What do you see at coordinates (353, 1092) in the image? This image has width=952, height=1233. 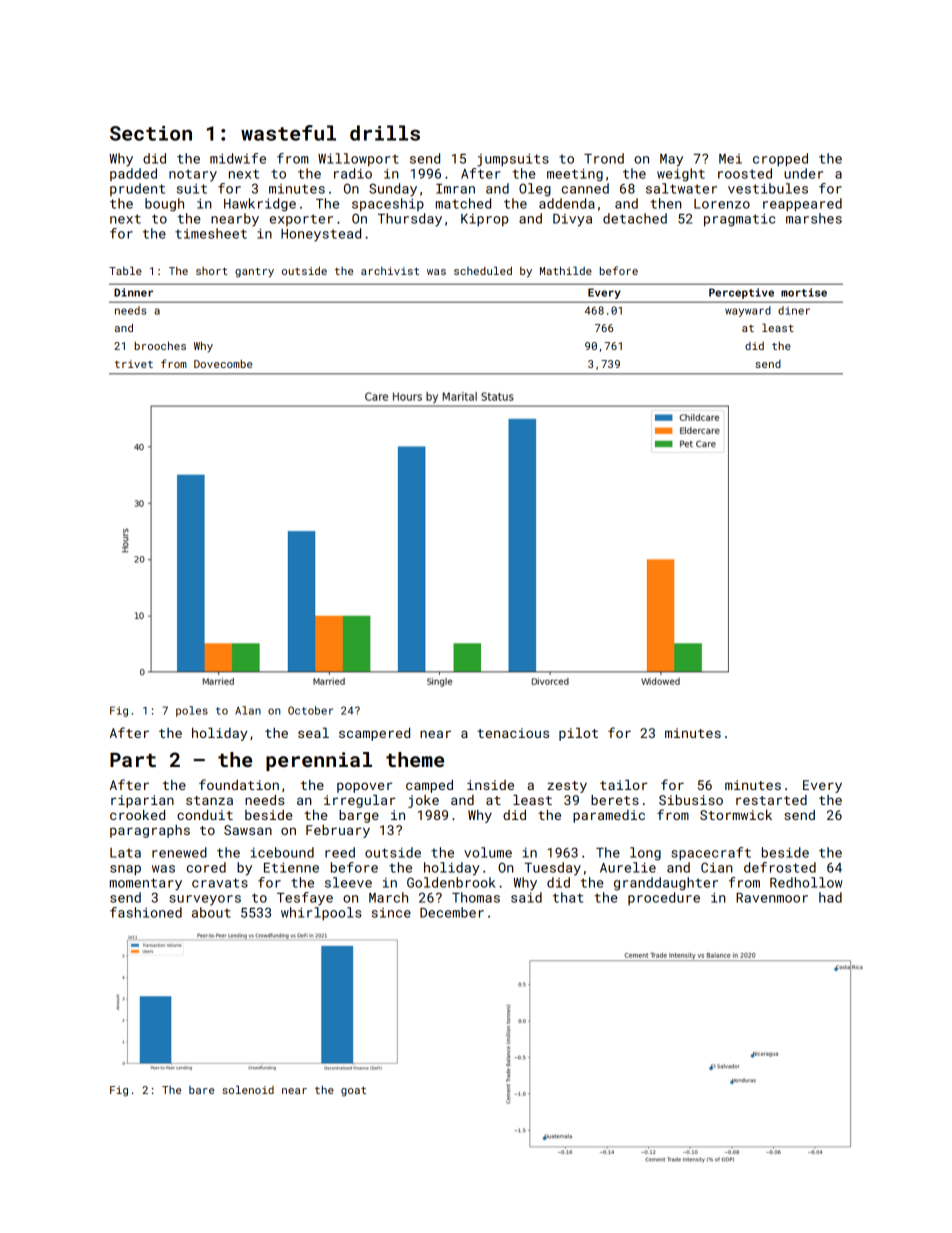 I see `goat` at bounding box center [353, 1092].
